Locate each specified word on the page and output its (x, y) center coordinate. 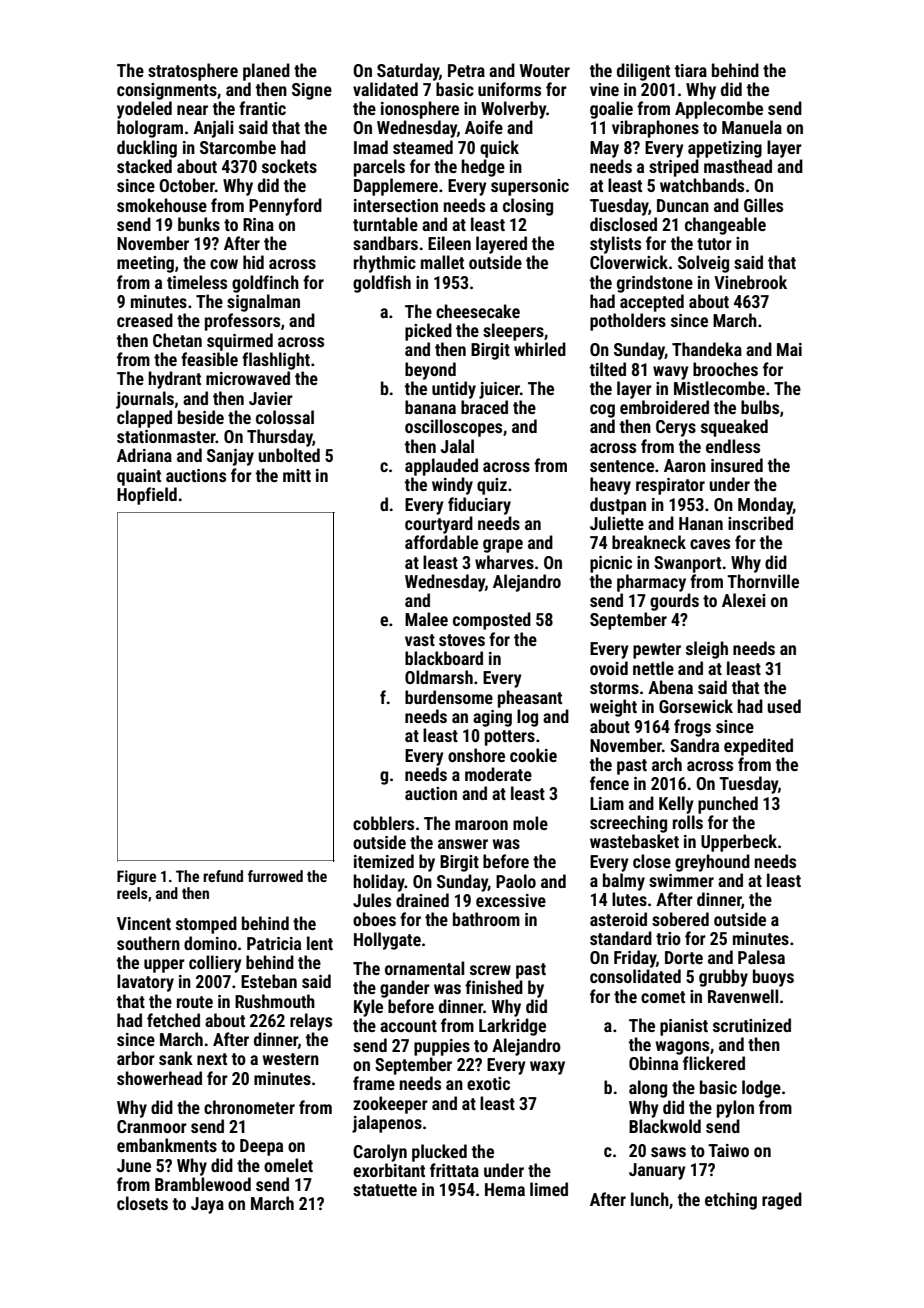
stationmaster (166, 436)
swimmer (681, 880)
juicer (499, 390)
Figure (136, 877)
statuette (385, 1190)
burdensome (449, 697)
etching (731, 1201)
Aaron (685, 465)
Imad (371, 147)
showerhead (159, 1078)
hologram (150, 129)
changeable (725, 226)
